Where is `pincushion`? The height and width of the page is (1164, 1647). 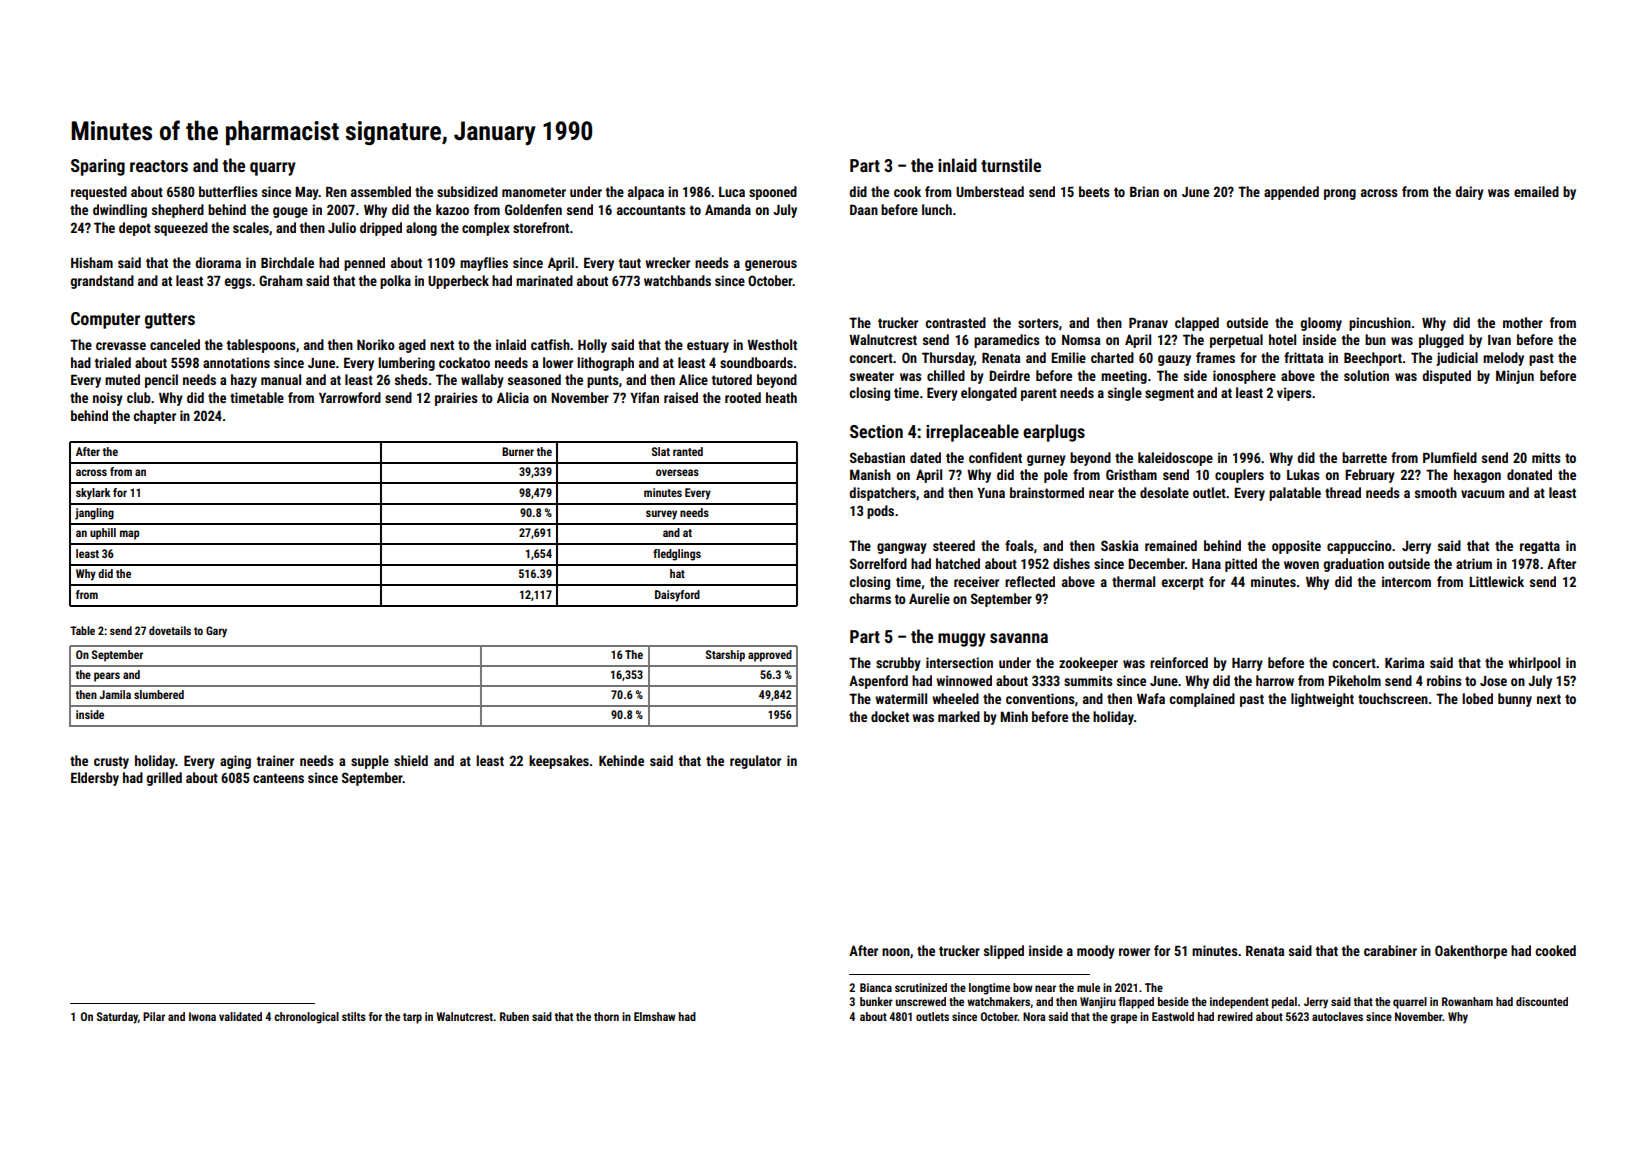 pincushion is located at coordinates (1380, 324).
